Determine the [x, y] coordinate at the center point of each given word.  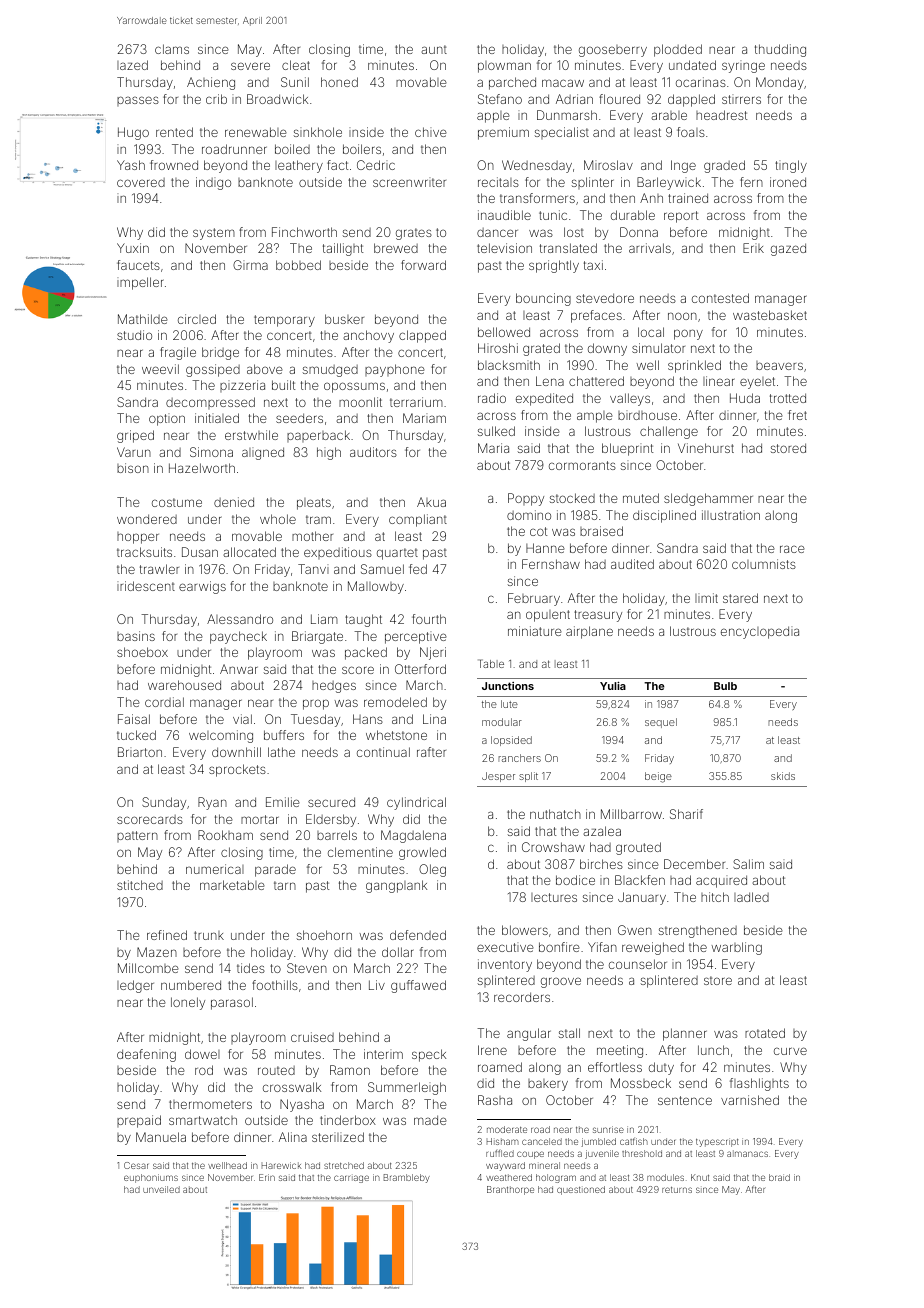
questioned [581, 1190]
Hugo [133, 133]
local [651, 332]
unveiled [161, 1189]
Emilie [283, 802]
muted [641, 498]
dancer [497, 232]
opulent [548, 616]
